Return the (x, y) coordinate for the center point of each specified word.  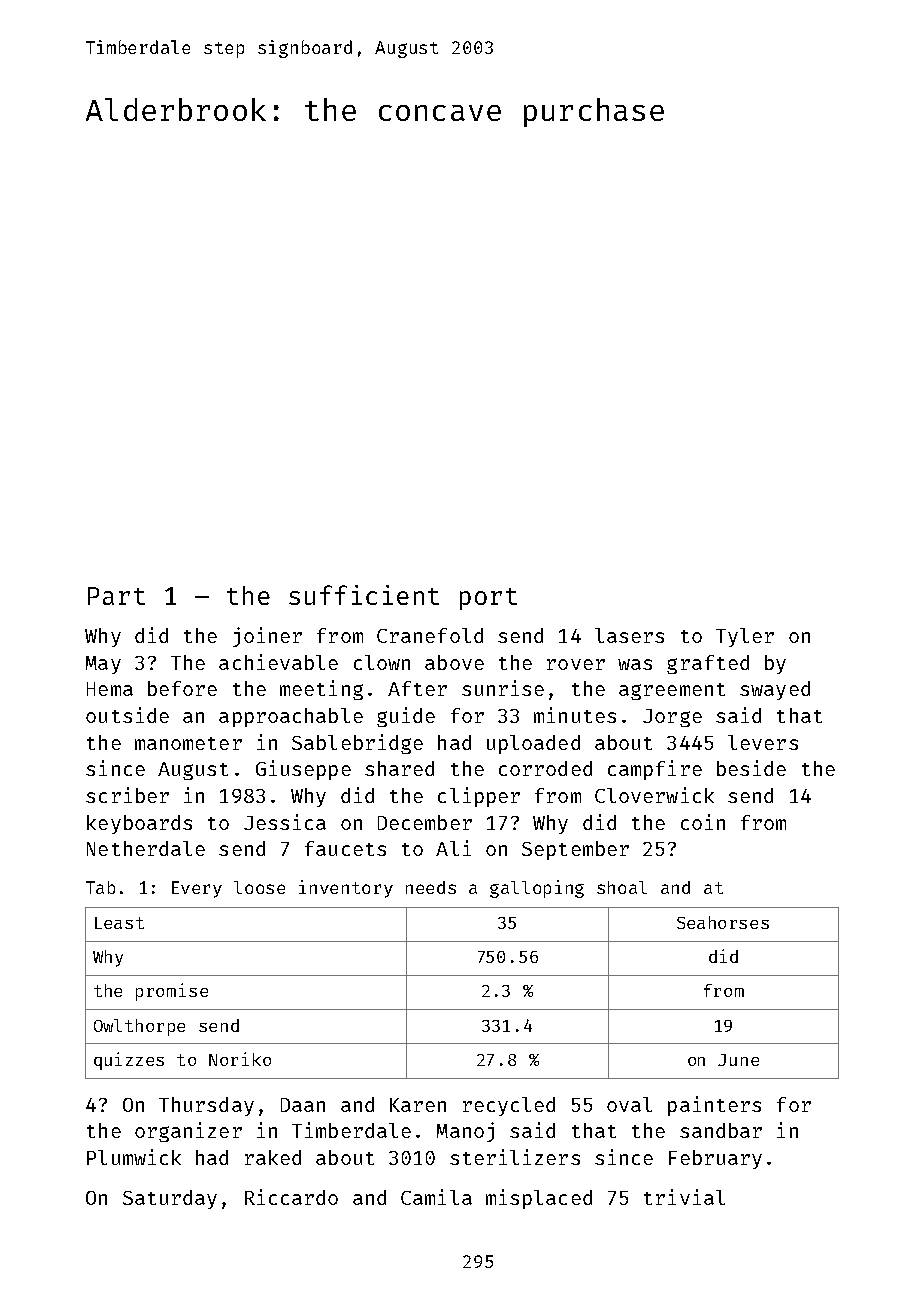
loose (259, 887)
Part (116, 596)
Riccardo (291, 1197)
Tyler (745, 637)
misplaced (539, 1199)
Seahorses (723, 922)
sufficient (364, 595)
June (738, 1060)
